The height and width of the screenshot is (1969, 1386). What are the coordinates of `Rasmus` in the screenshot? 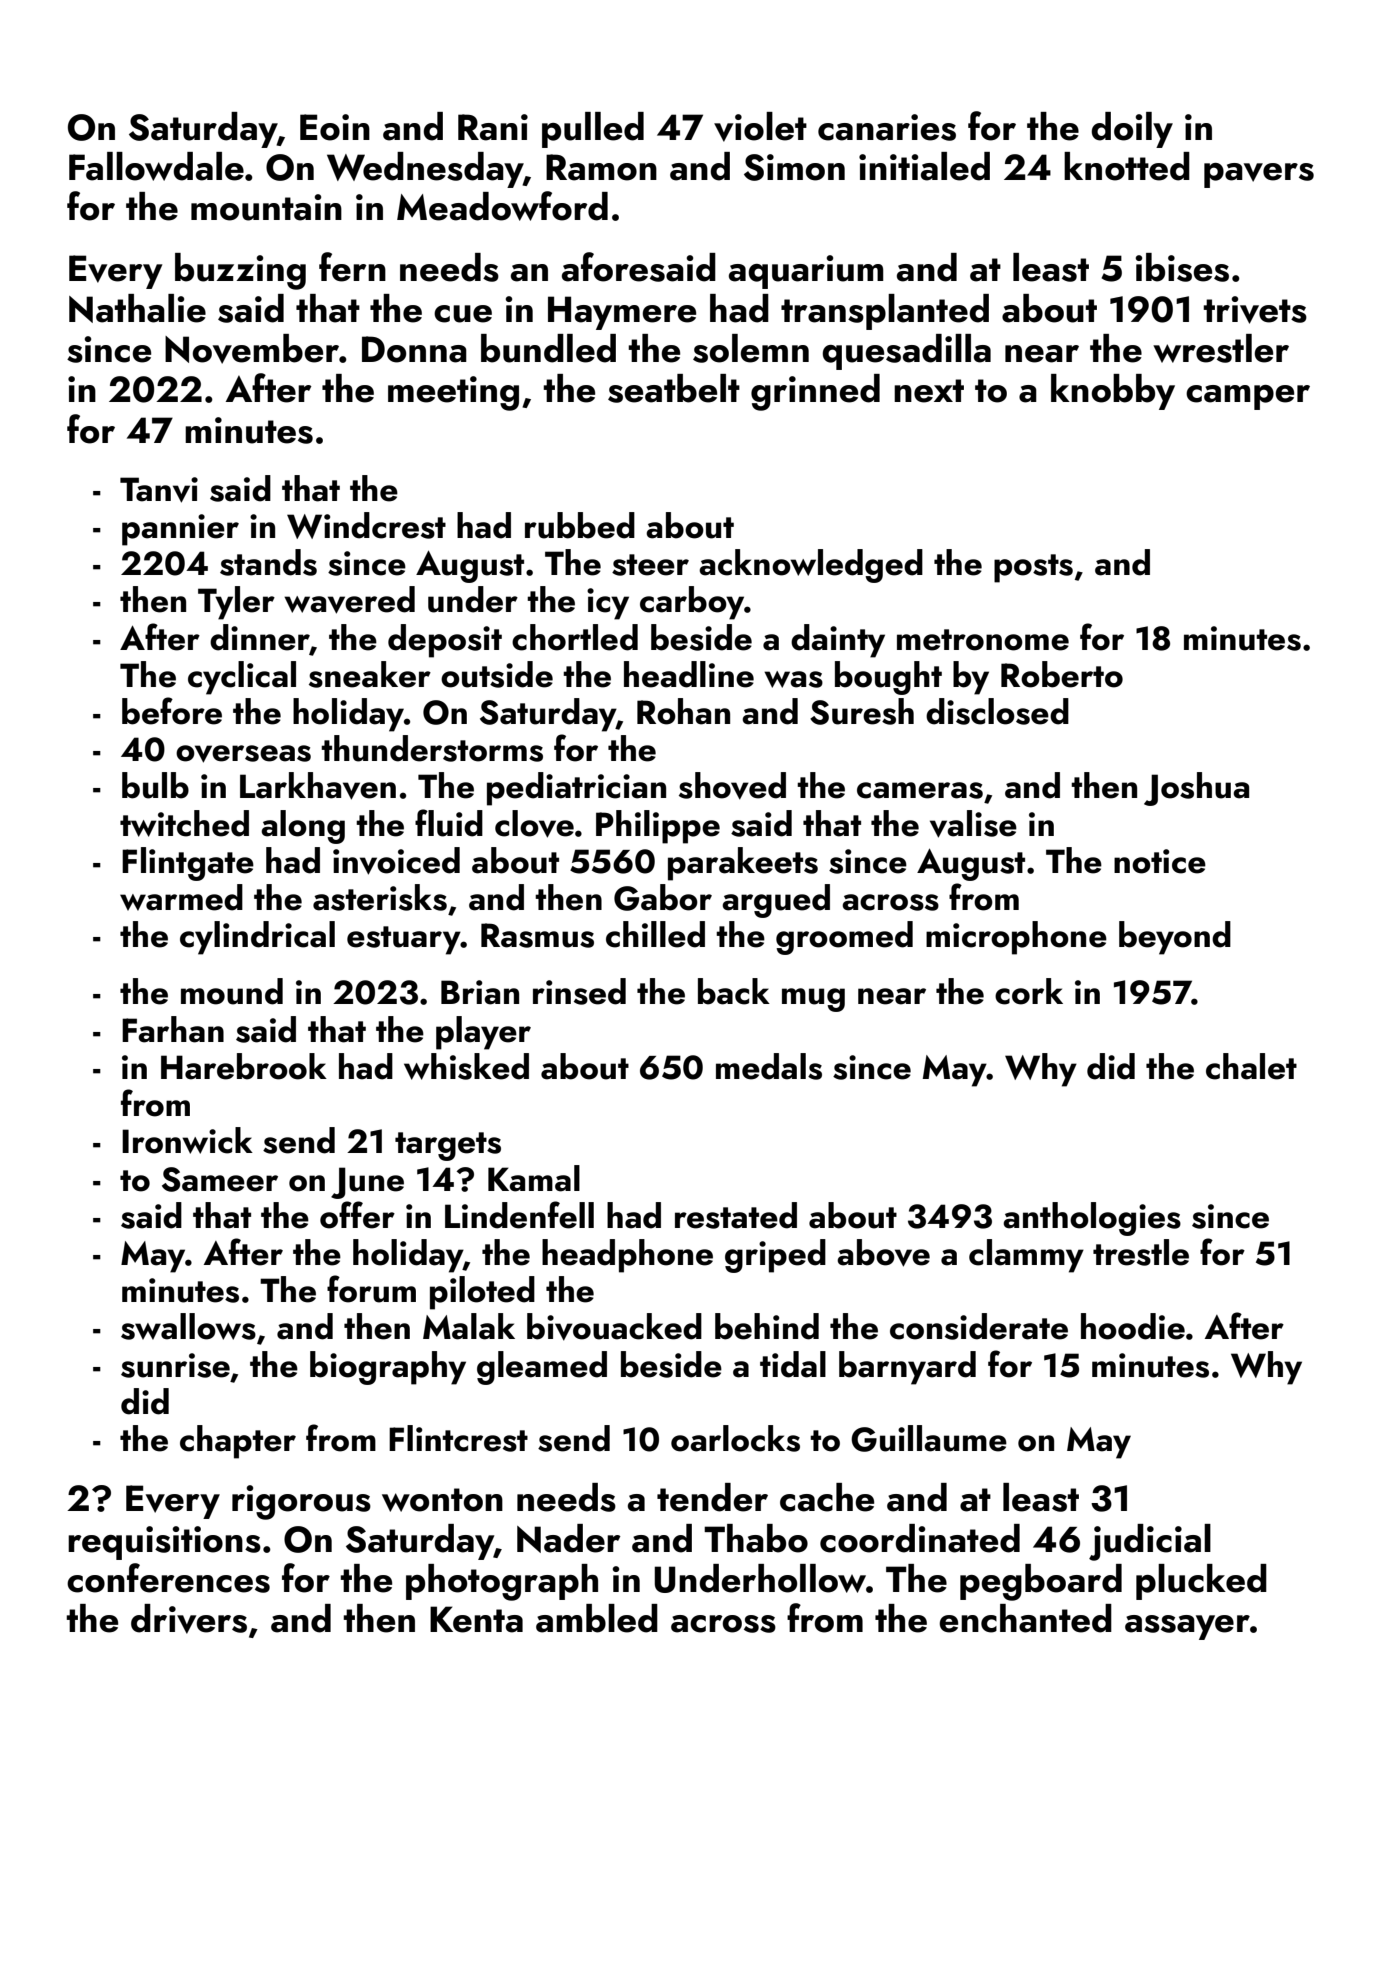 It's located at (537, 935).
